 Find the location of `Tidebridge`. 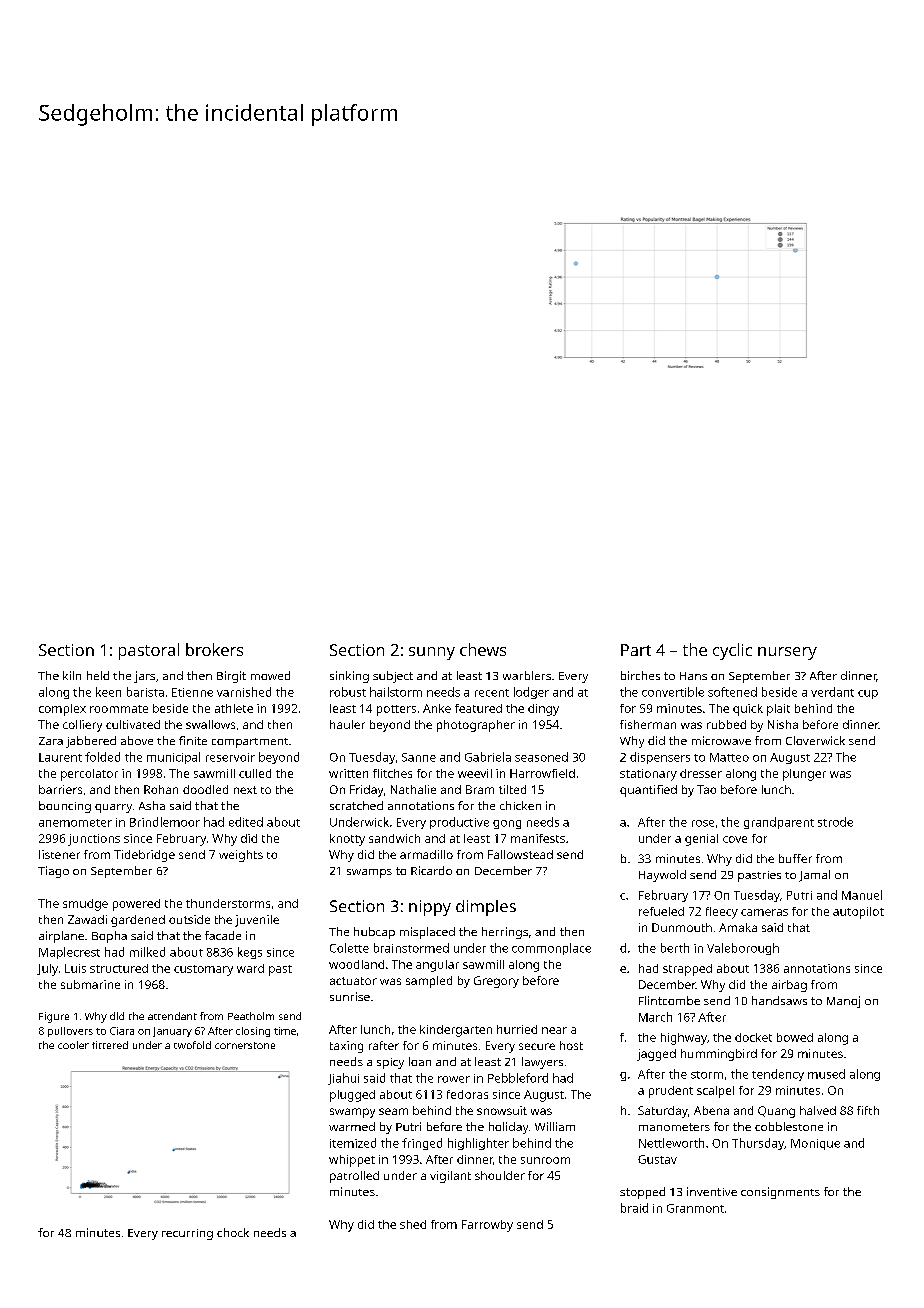

Tidebridge is located at coordinates (144, 856).
